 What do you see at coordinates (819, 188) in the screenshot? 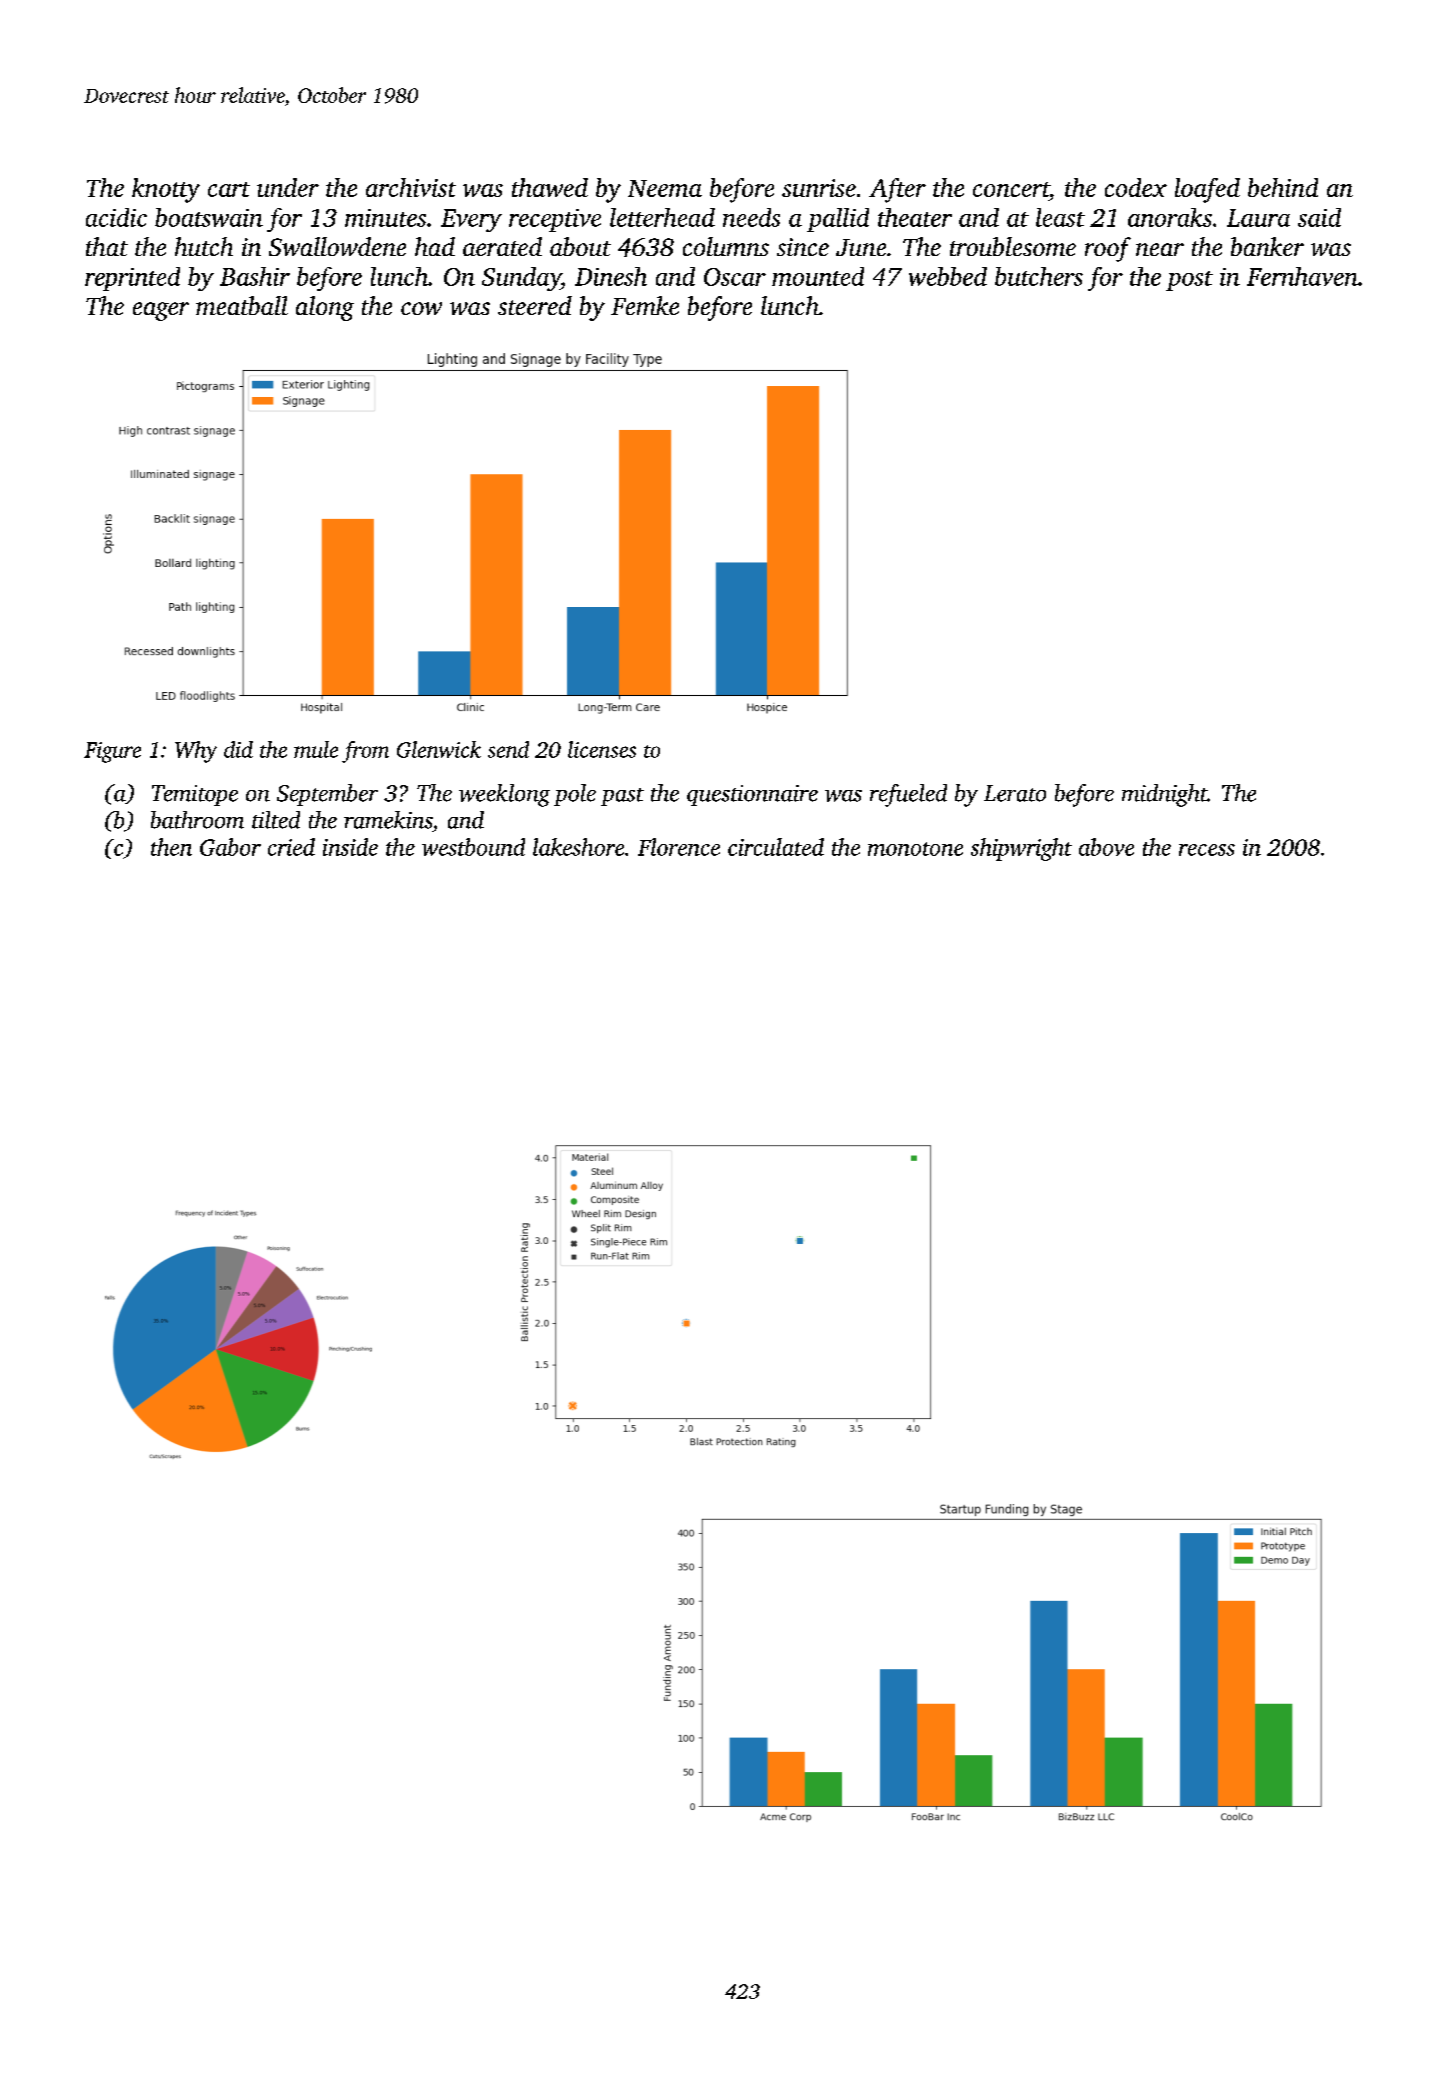
I see `sunrise` at bounding box center [819, 188].
